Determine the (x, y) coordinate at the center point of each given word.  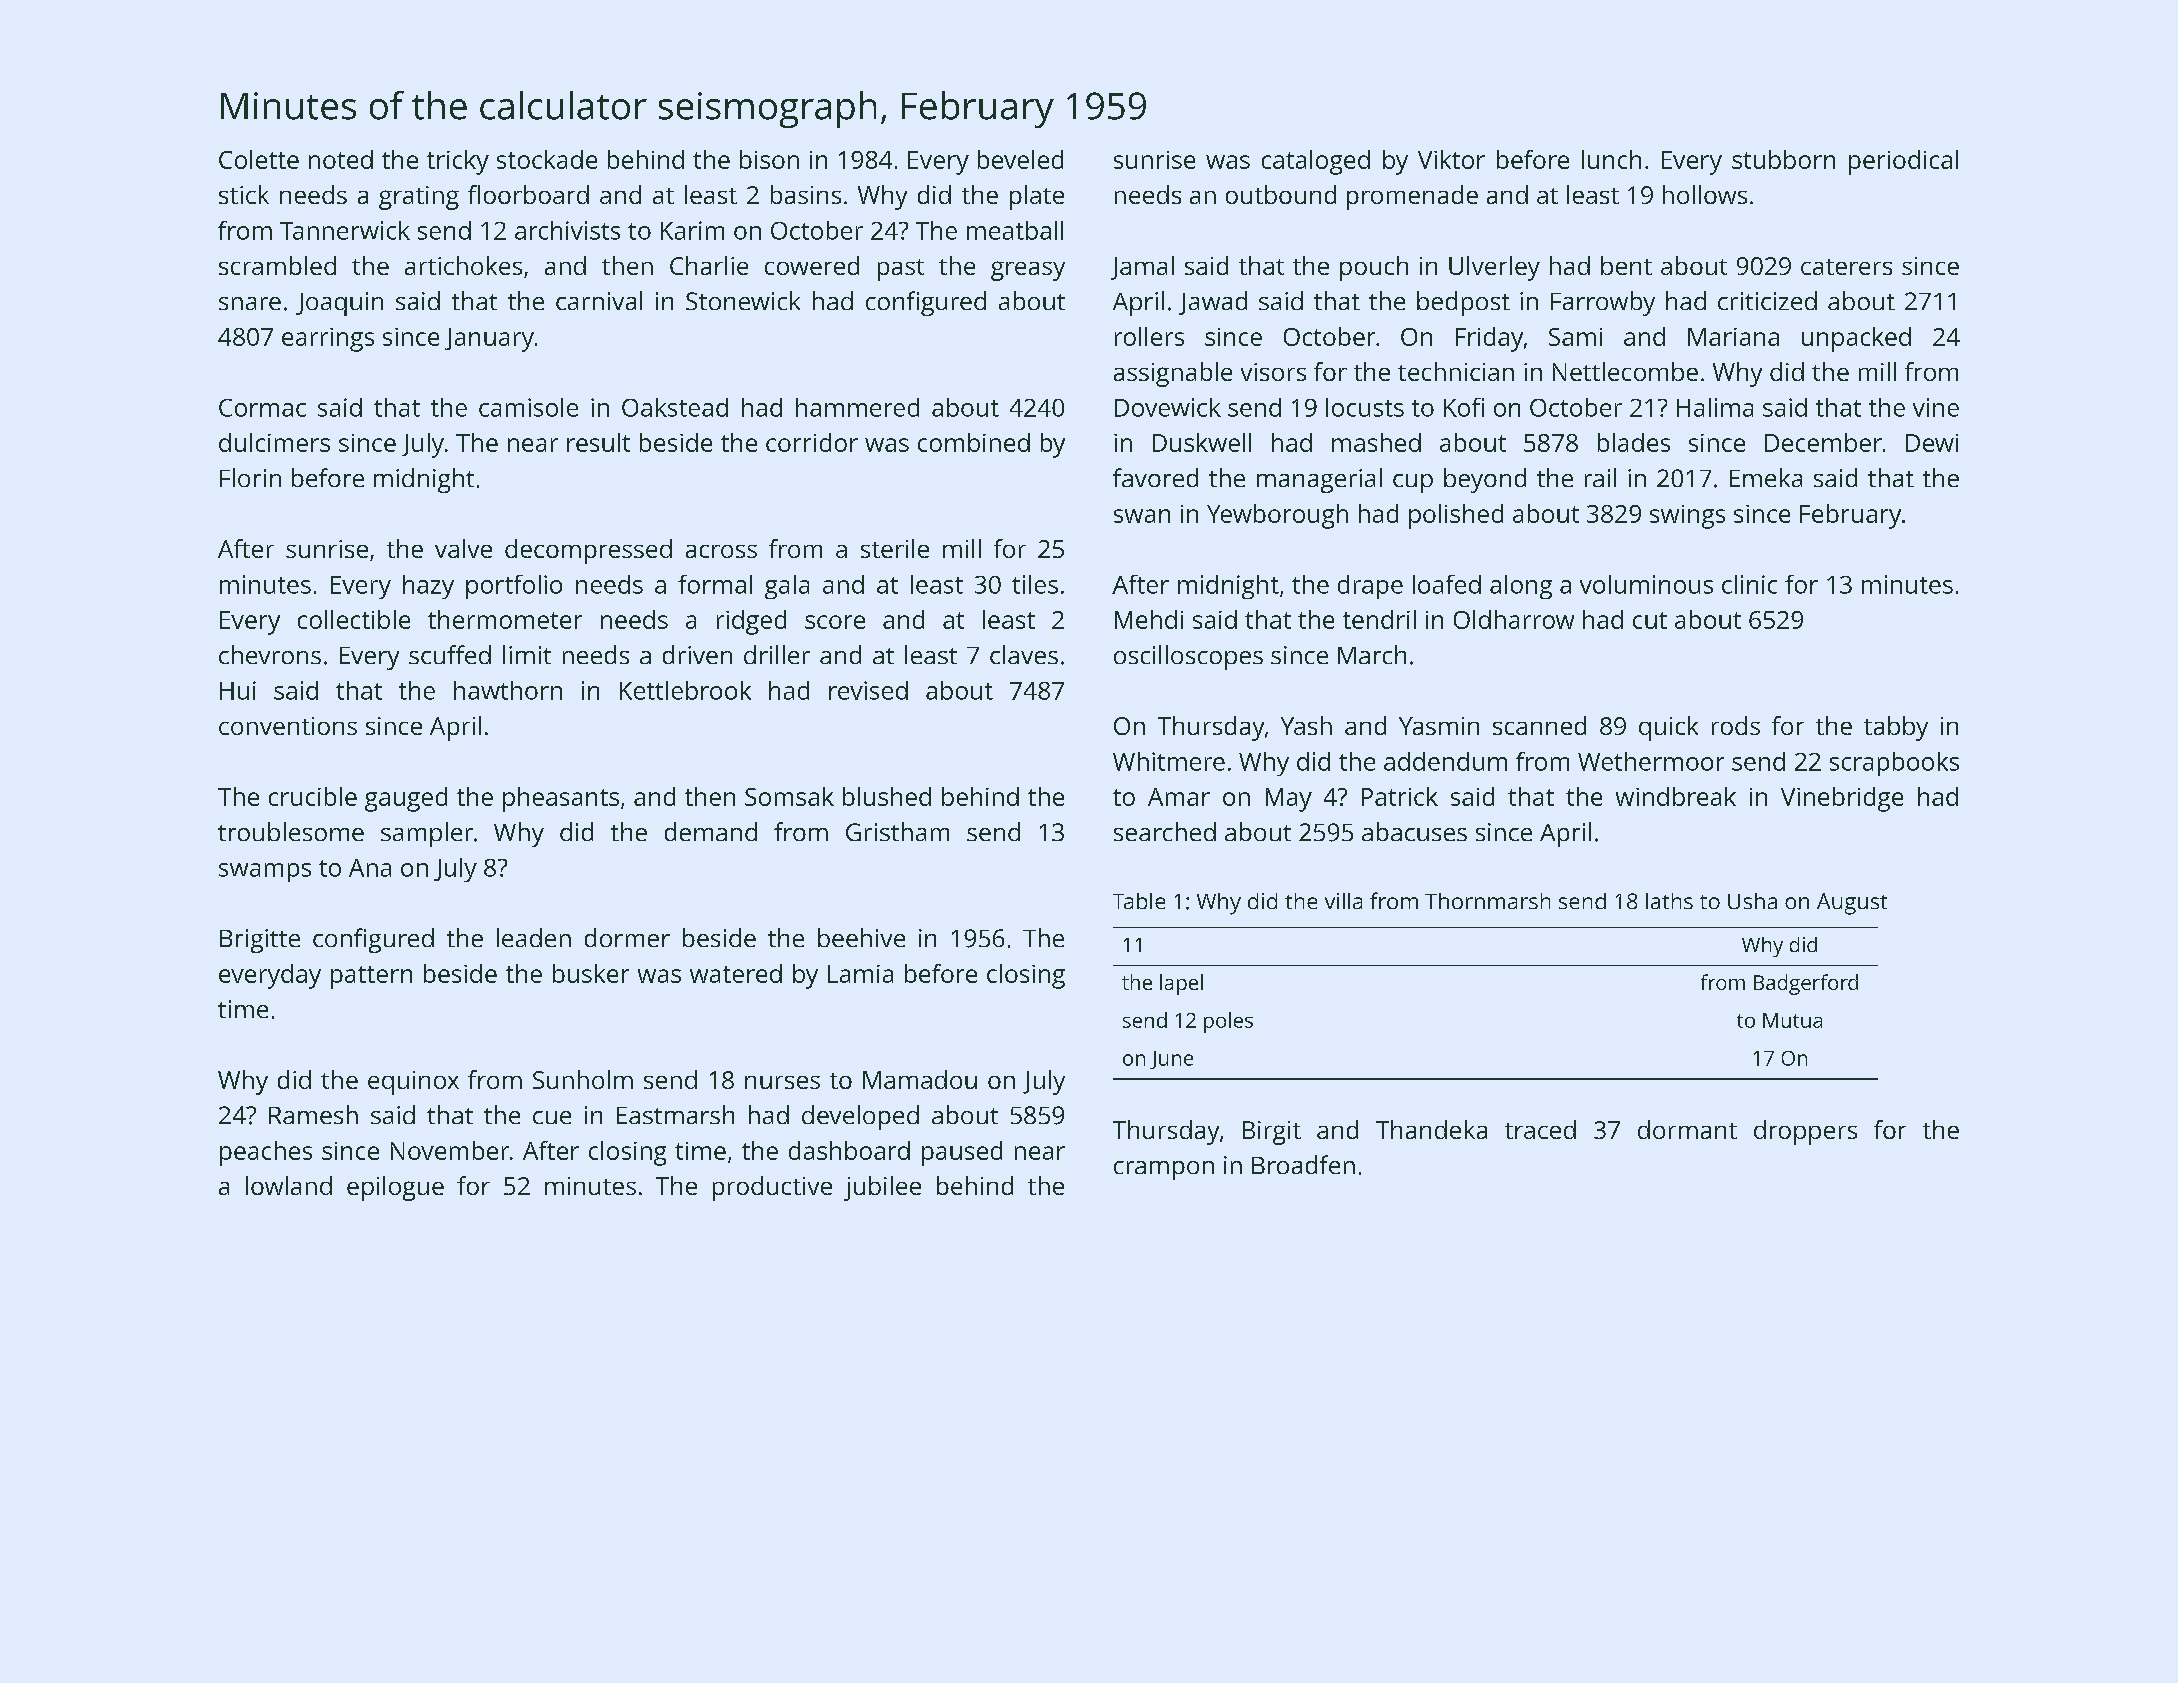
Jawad (1213, 303)
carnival (599, 300)
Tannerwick (345, 230)
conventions (288, 726)
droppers (1805, 1132)
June (1171, 1060)
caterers (1846, 267)
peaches (266, 1153)
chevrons (270, 654)
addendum (1445, 761)
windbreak (1676, 796)
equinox (413, 1083)
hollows (1705, 194)
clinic (1749, 584)
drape (1370, 587)
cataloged (1316, 162)
